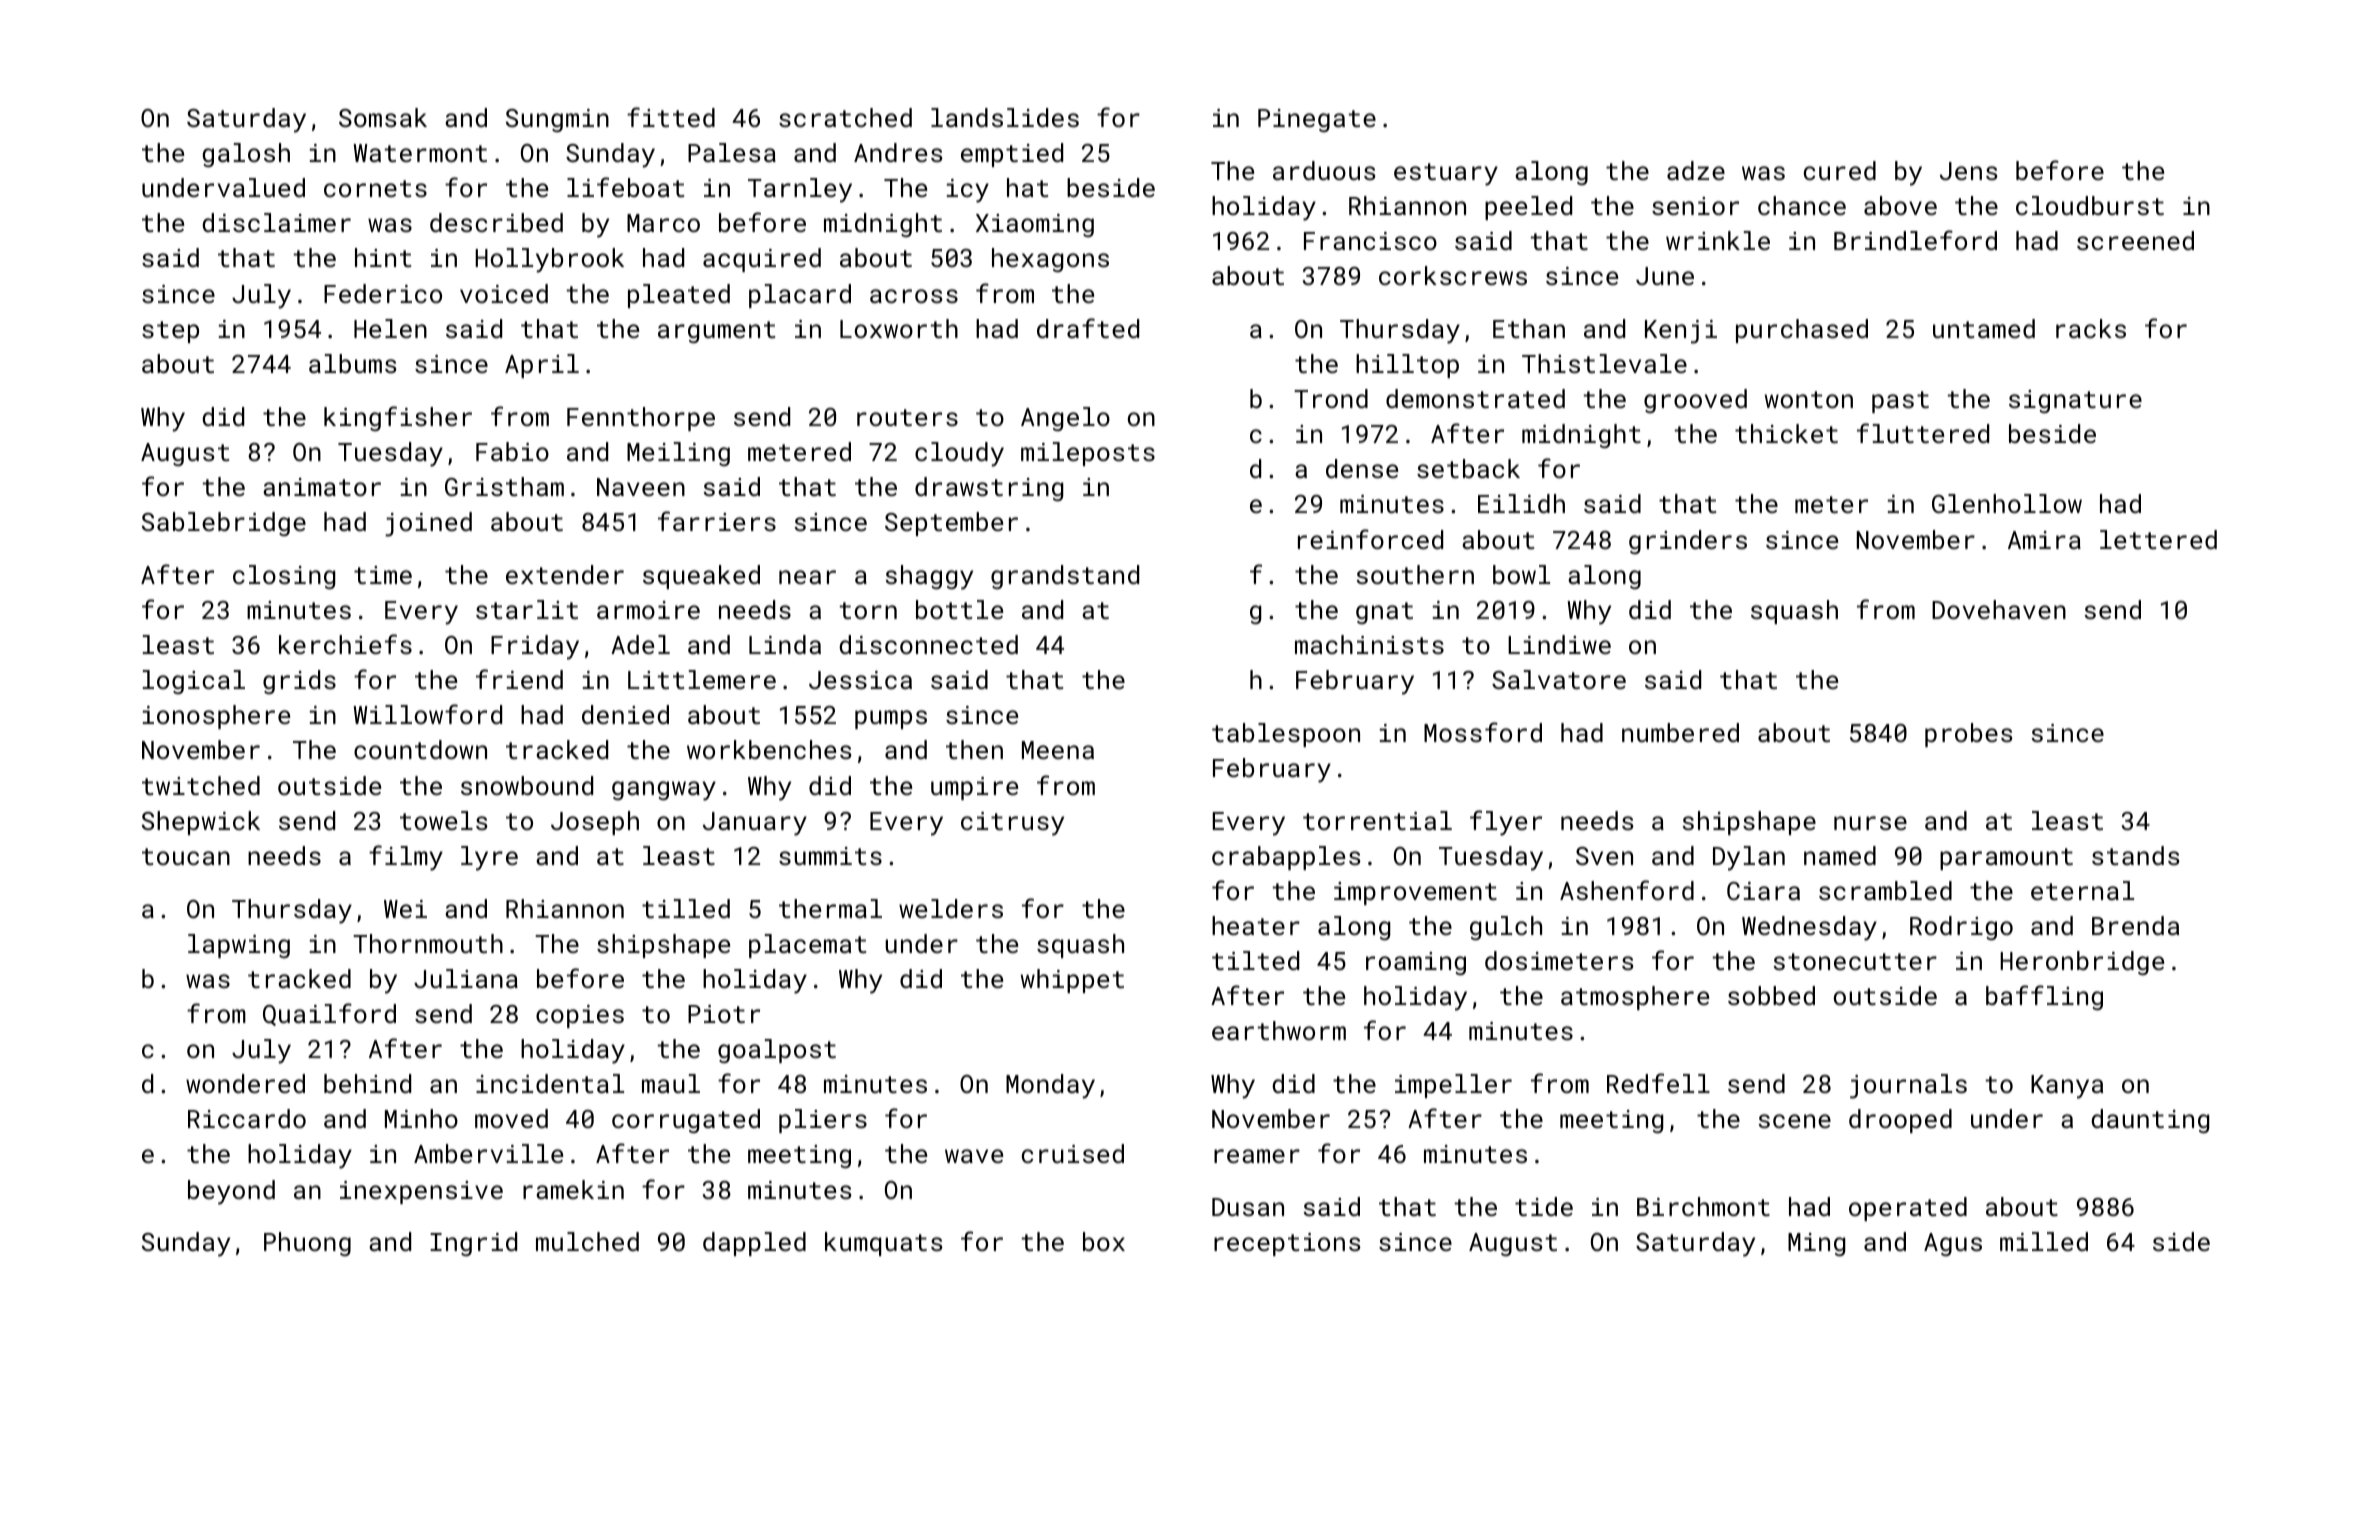  Describe the element at coordinates (2091, 328) in the screenshot. I see `racks` at that location.
